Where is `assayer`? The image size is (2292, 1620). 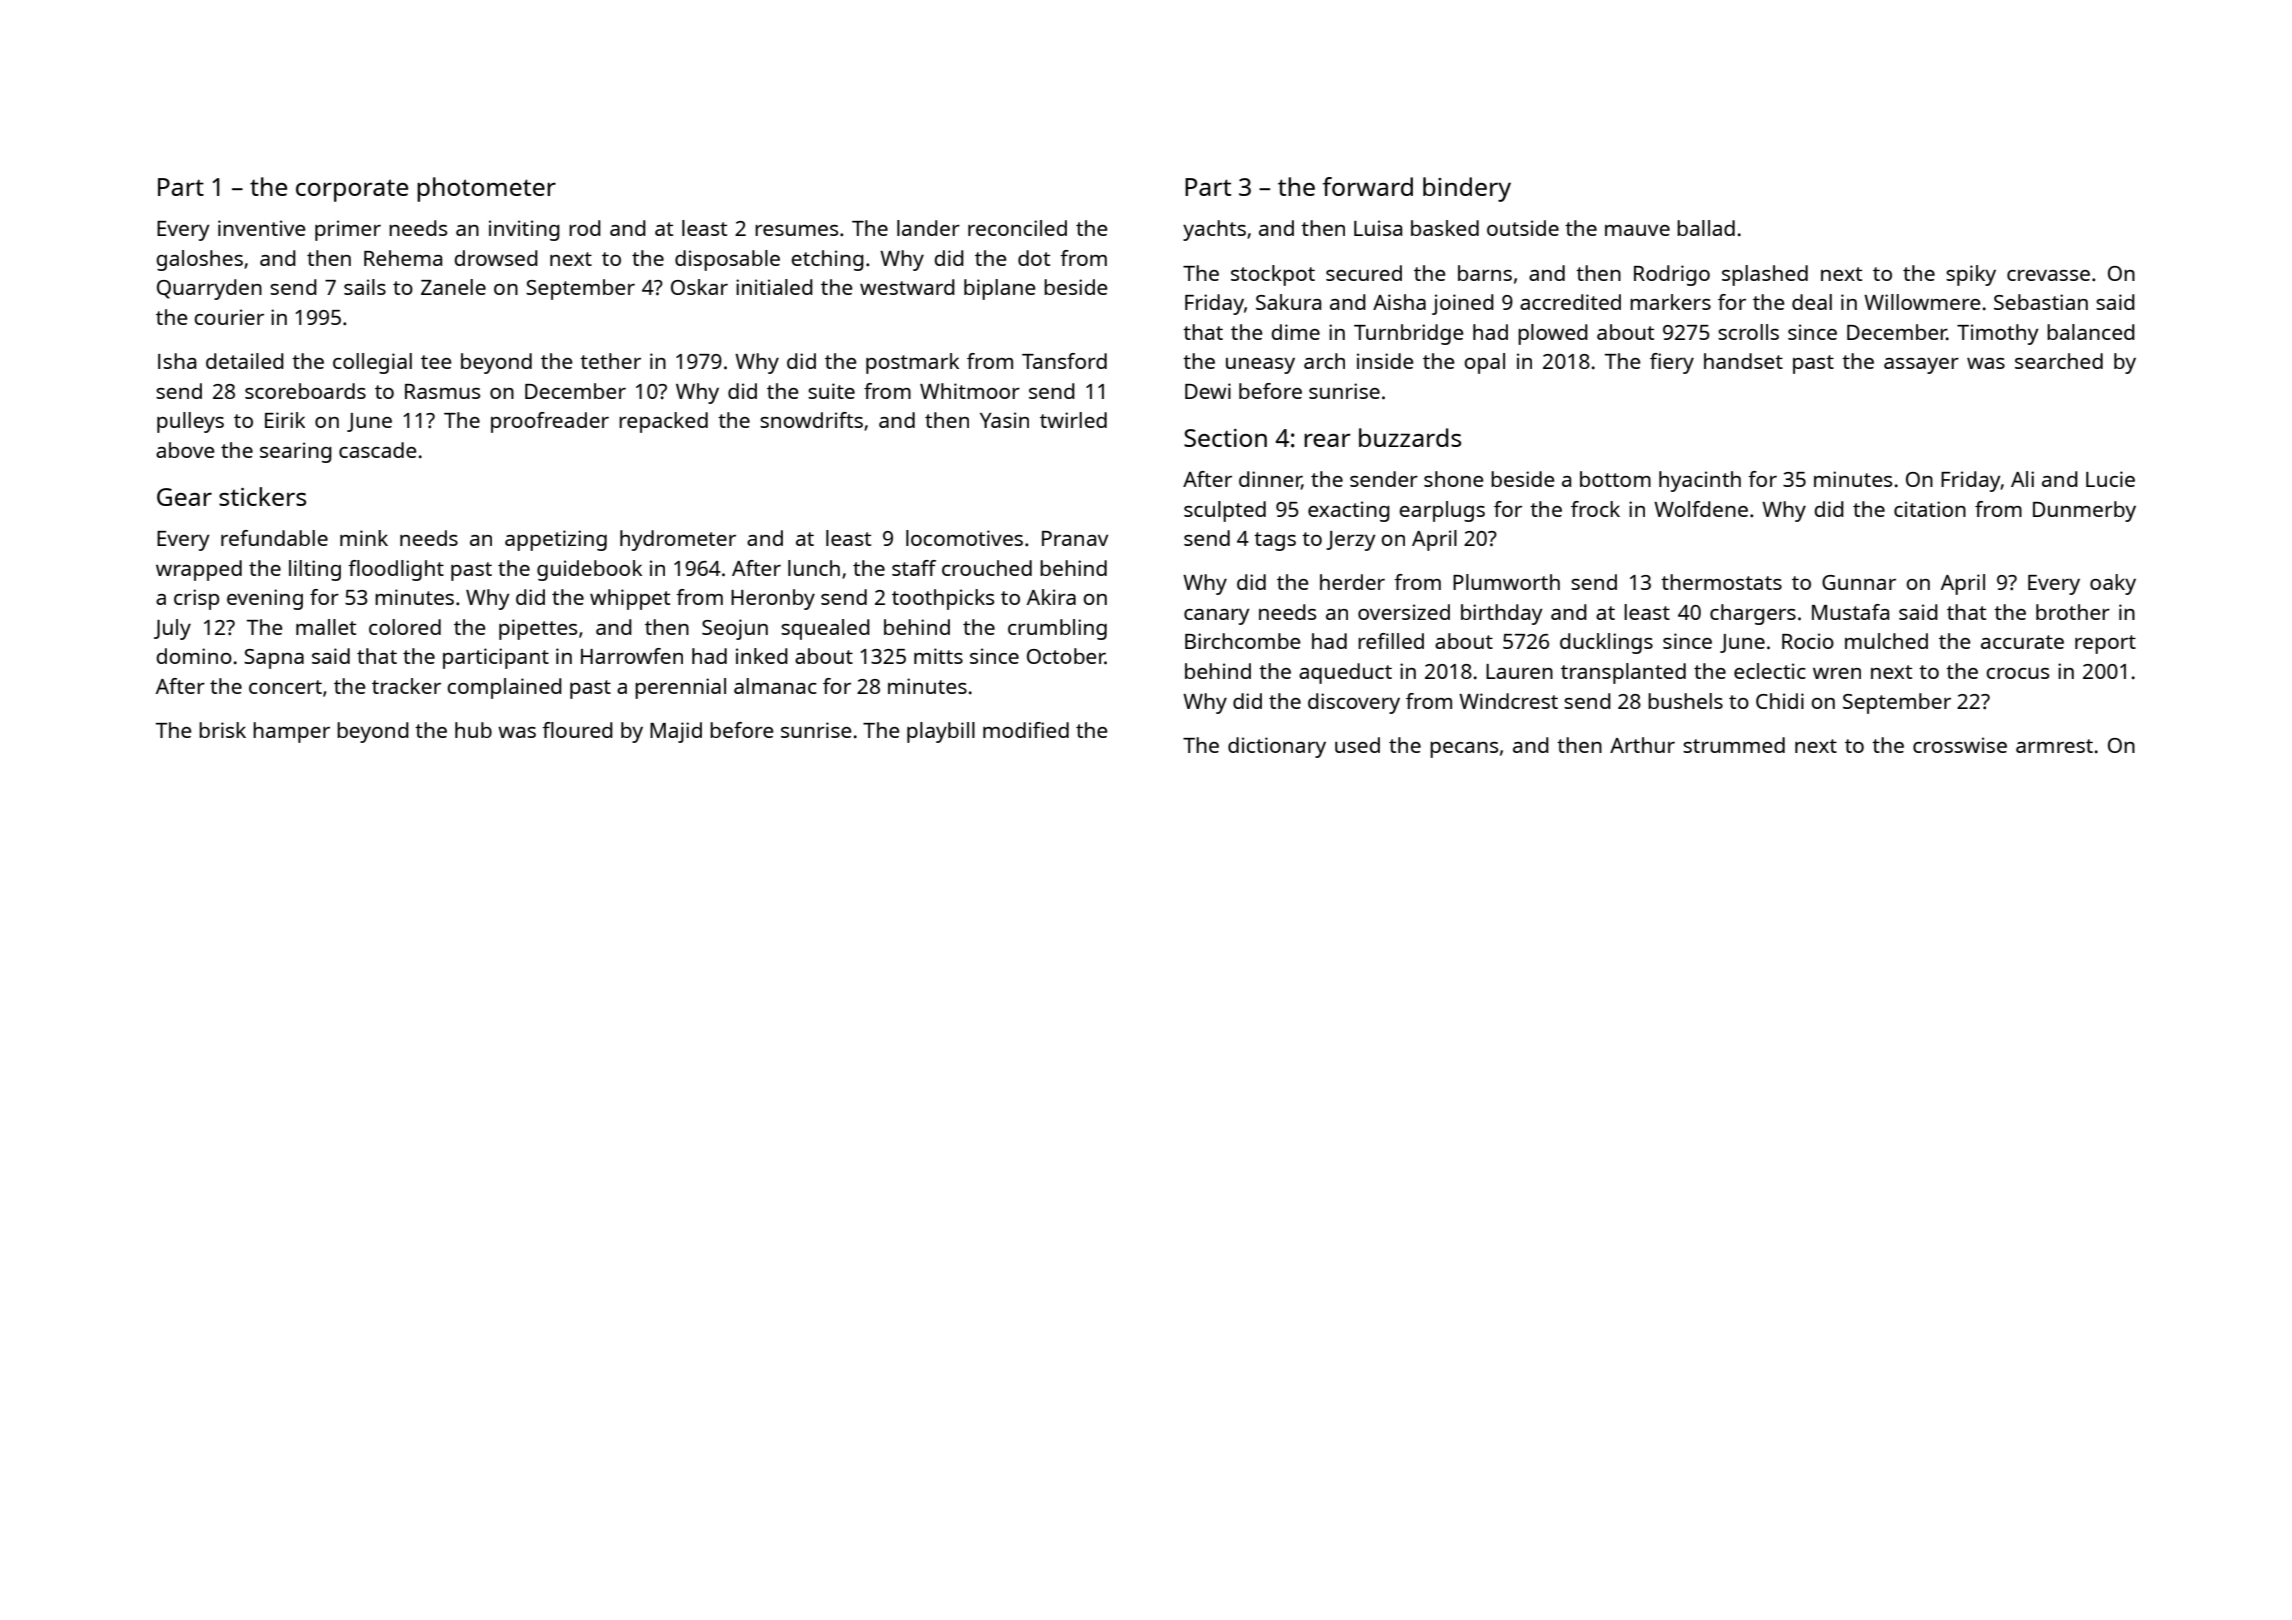
assayer is located at coordinates (1921, 366).
